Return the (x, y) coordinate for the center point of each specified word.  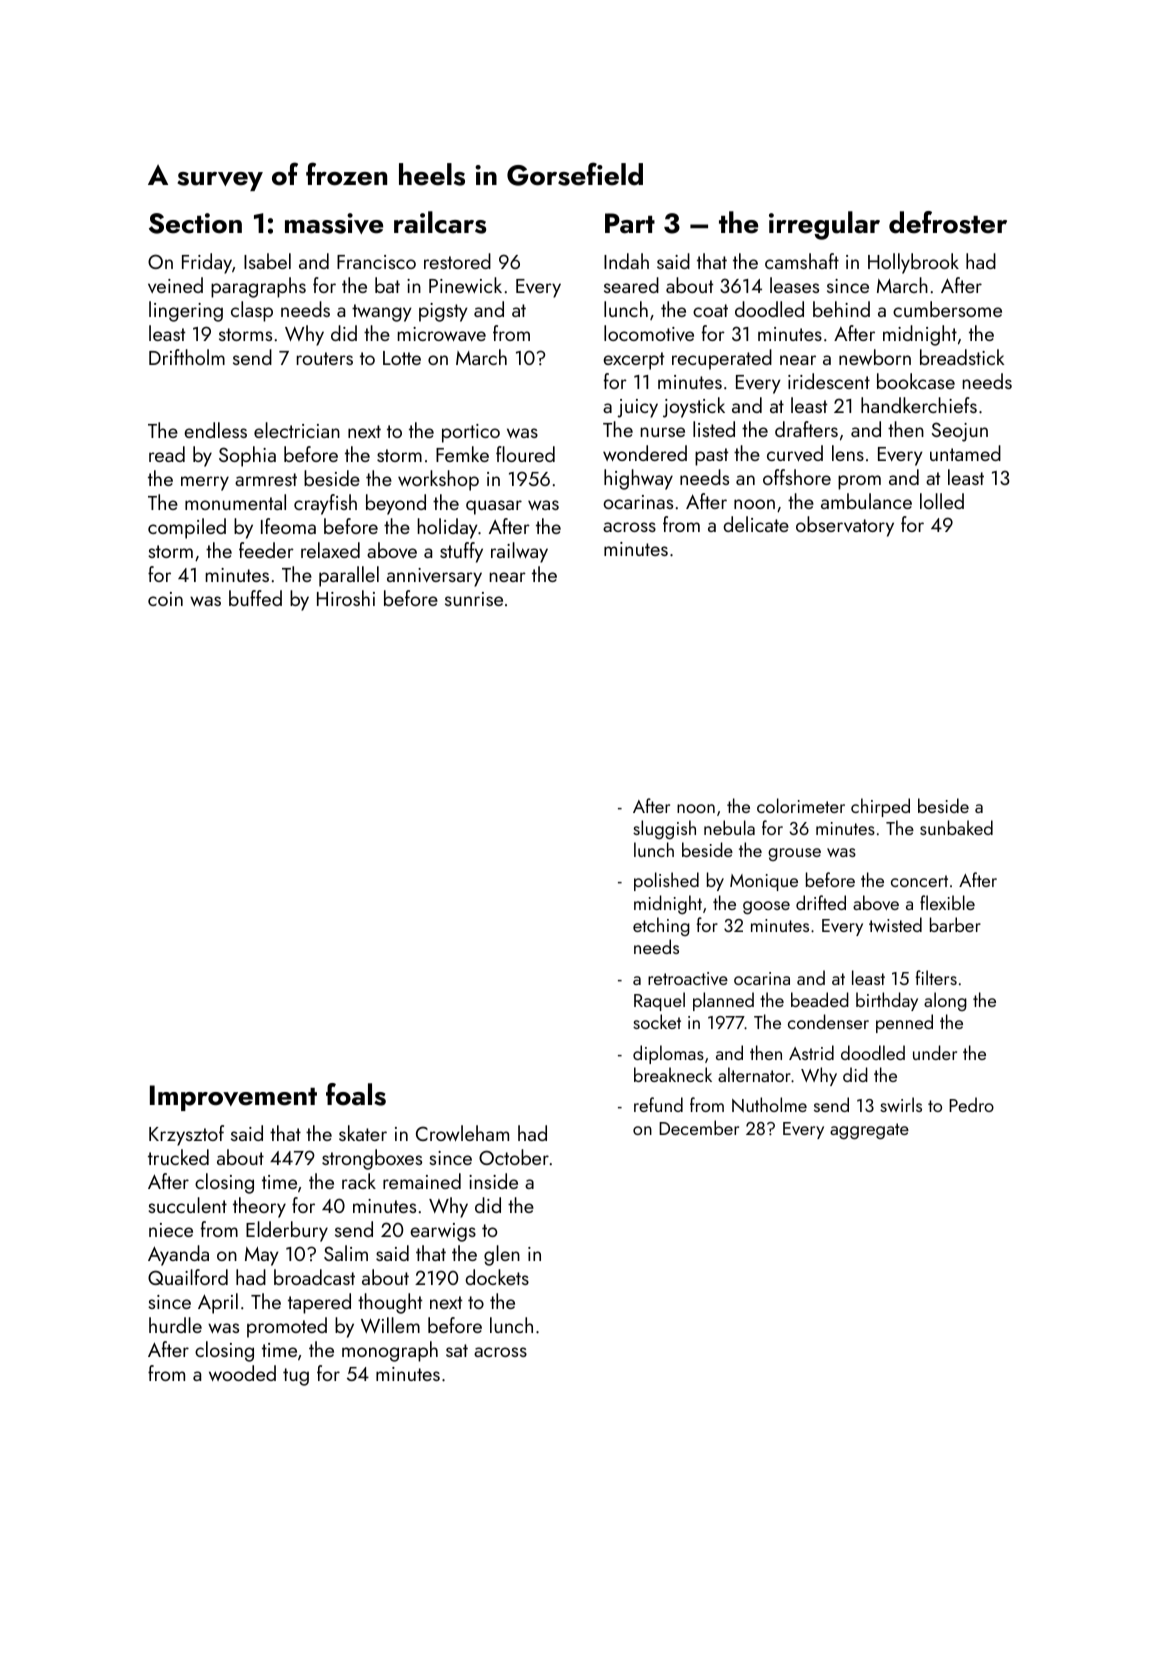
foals (356, 1094)
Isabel (267, 261)
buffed (255, 598)
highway (638, 479)
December (699, 1127)
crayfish (325, 504)
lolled (942, 501)
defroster (948, 222)
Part (630, 223)
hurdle (175, 1325)
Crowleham (462, 1133)
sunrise (474, 599)
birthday (887, 1001)
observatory (845, 526)
